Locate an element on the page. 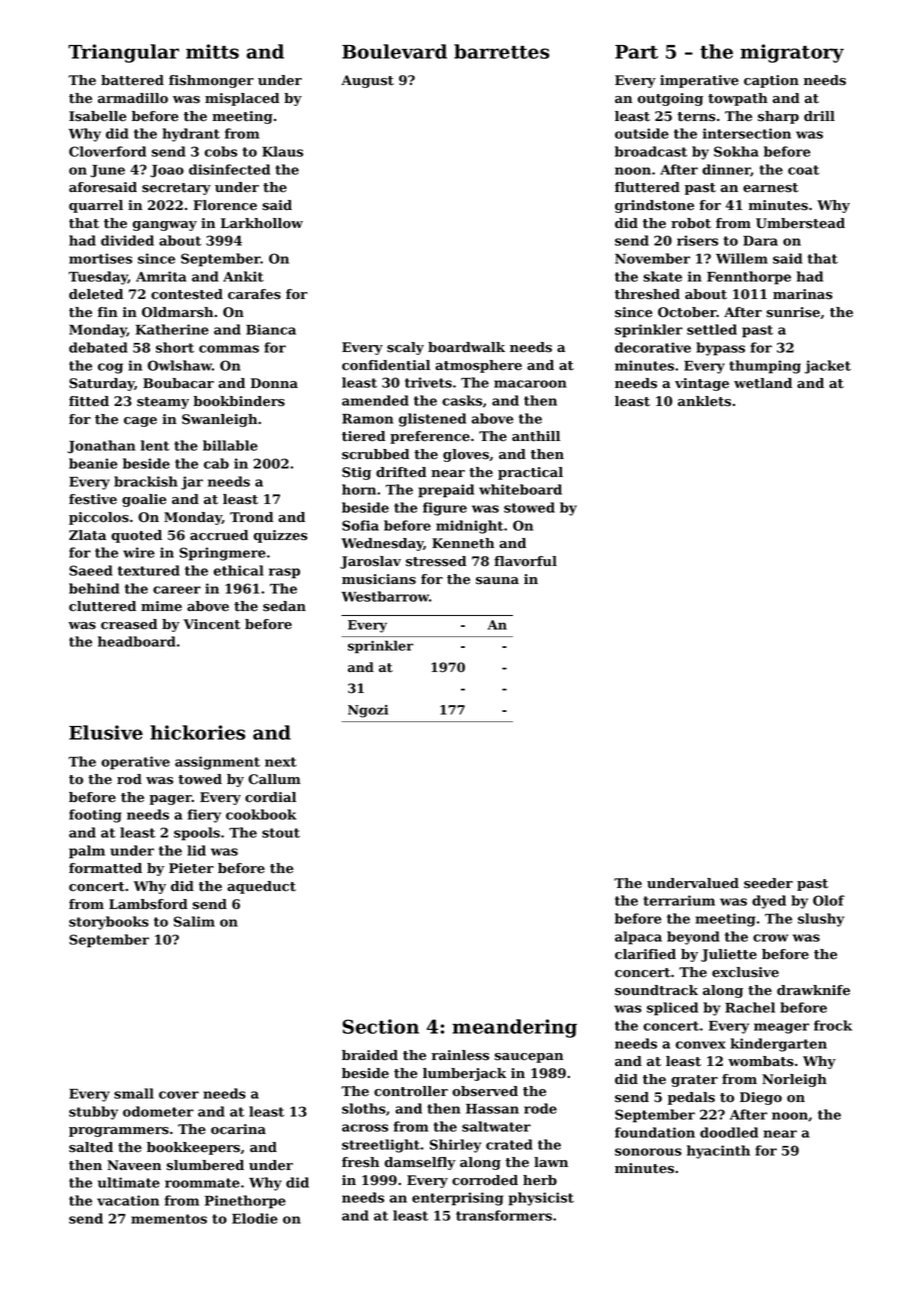  August is located at coordinates (367, 81).
